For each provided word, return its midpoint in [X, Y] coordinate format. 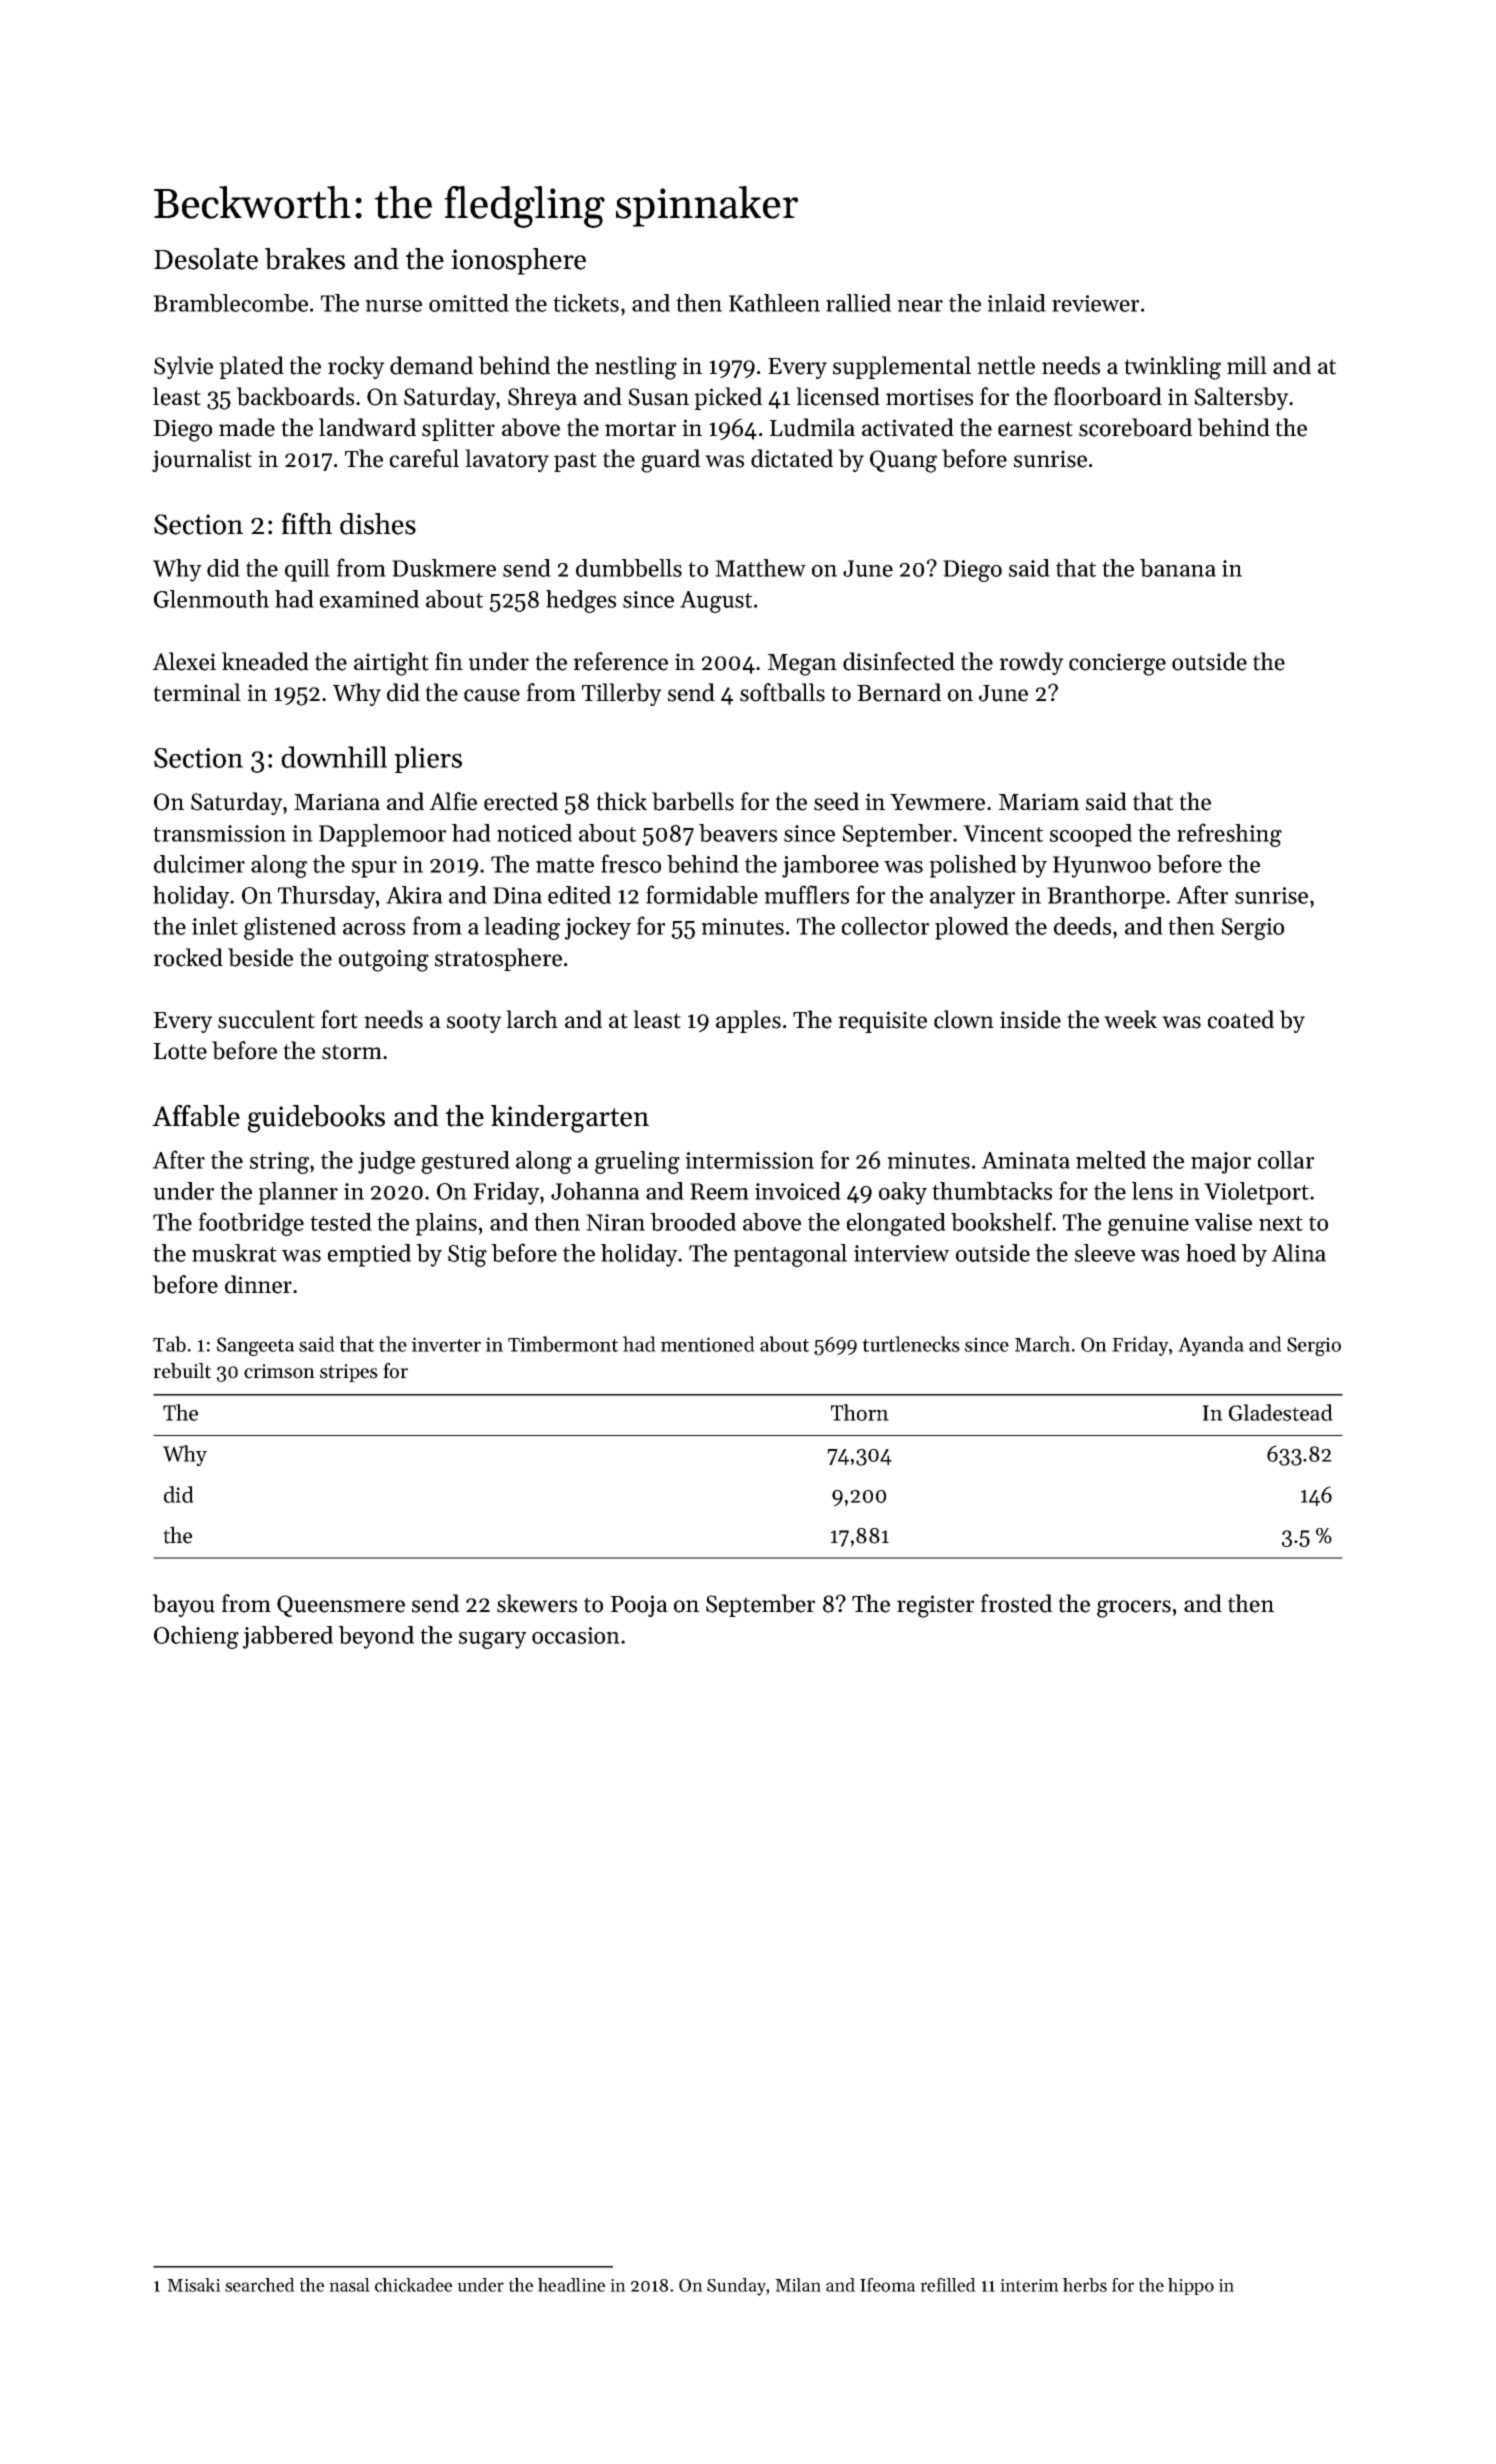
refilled [948, 2285]
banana [1178, 568]
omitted [469, 303]
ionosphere [518, 261]
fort [339, 1019]
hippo [1191, 2286]
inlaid [1016, 303]
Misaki [194, 2285]
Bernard [899, 692]
